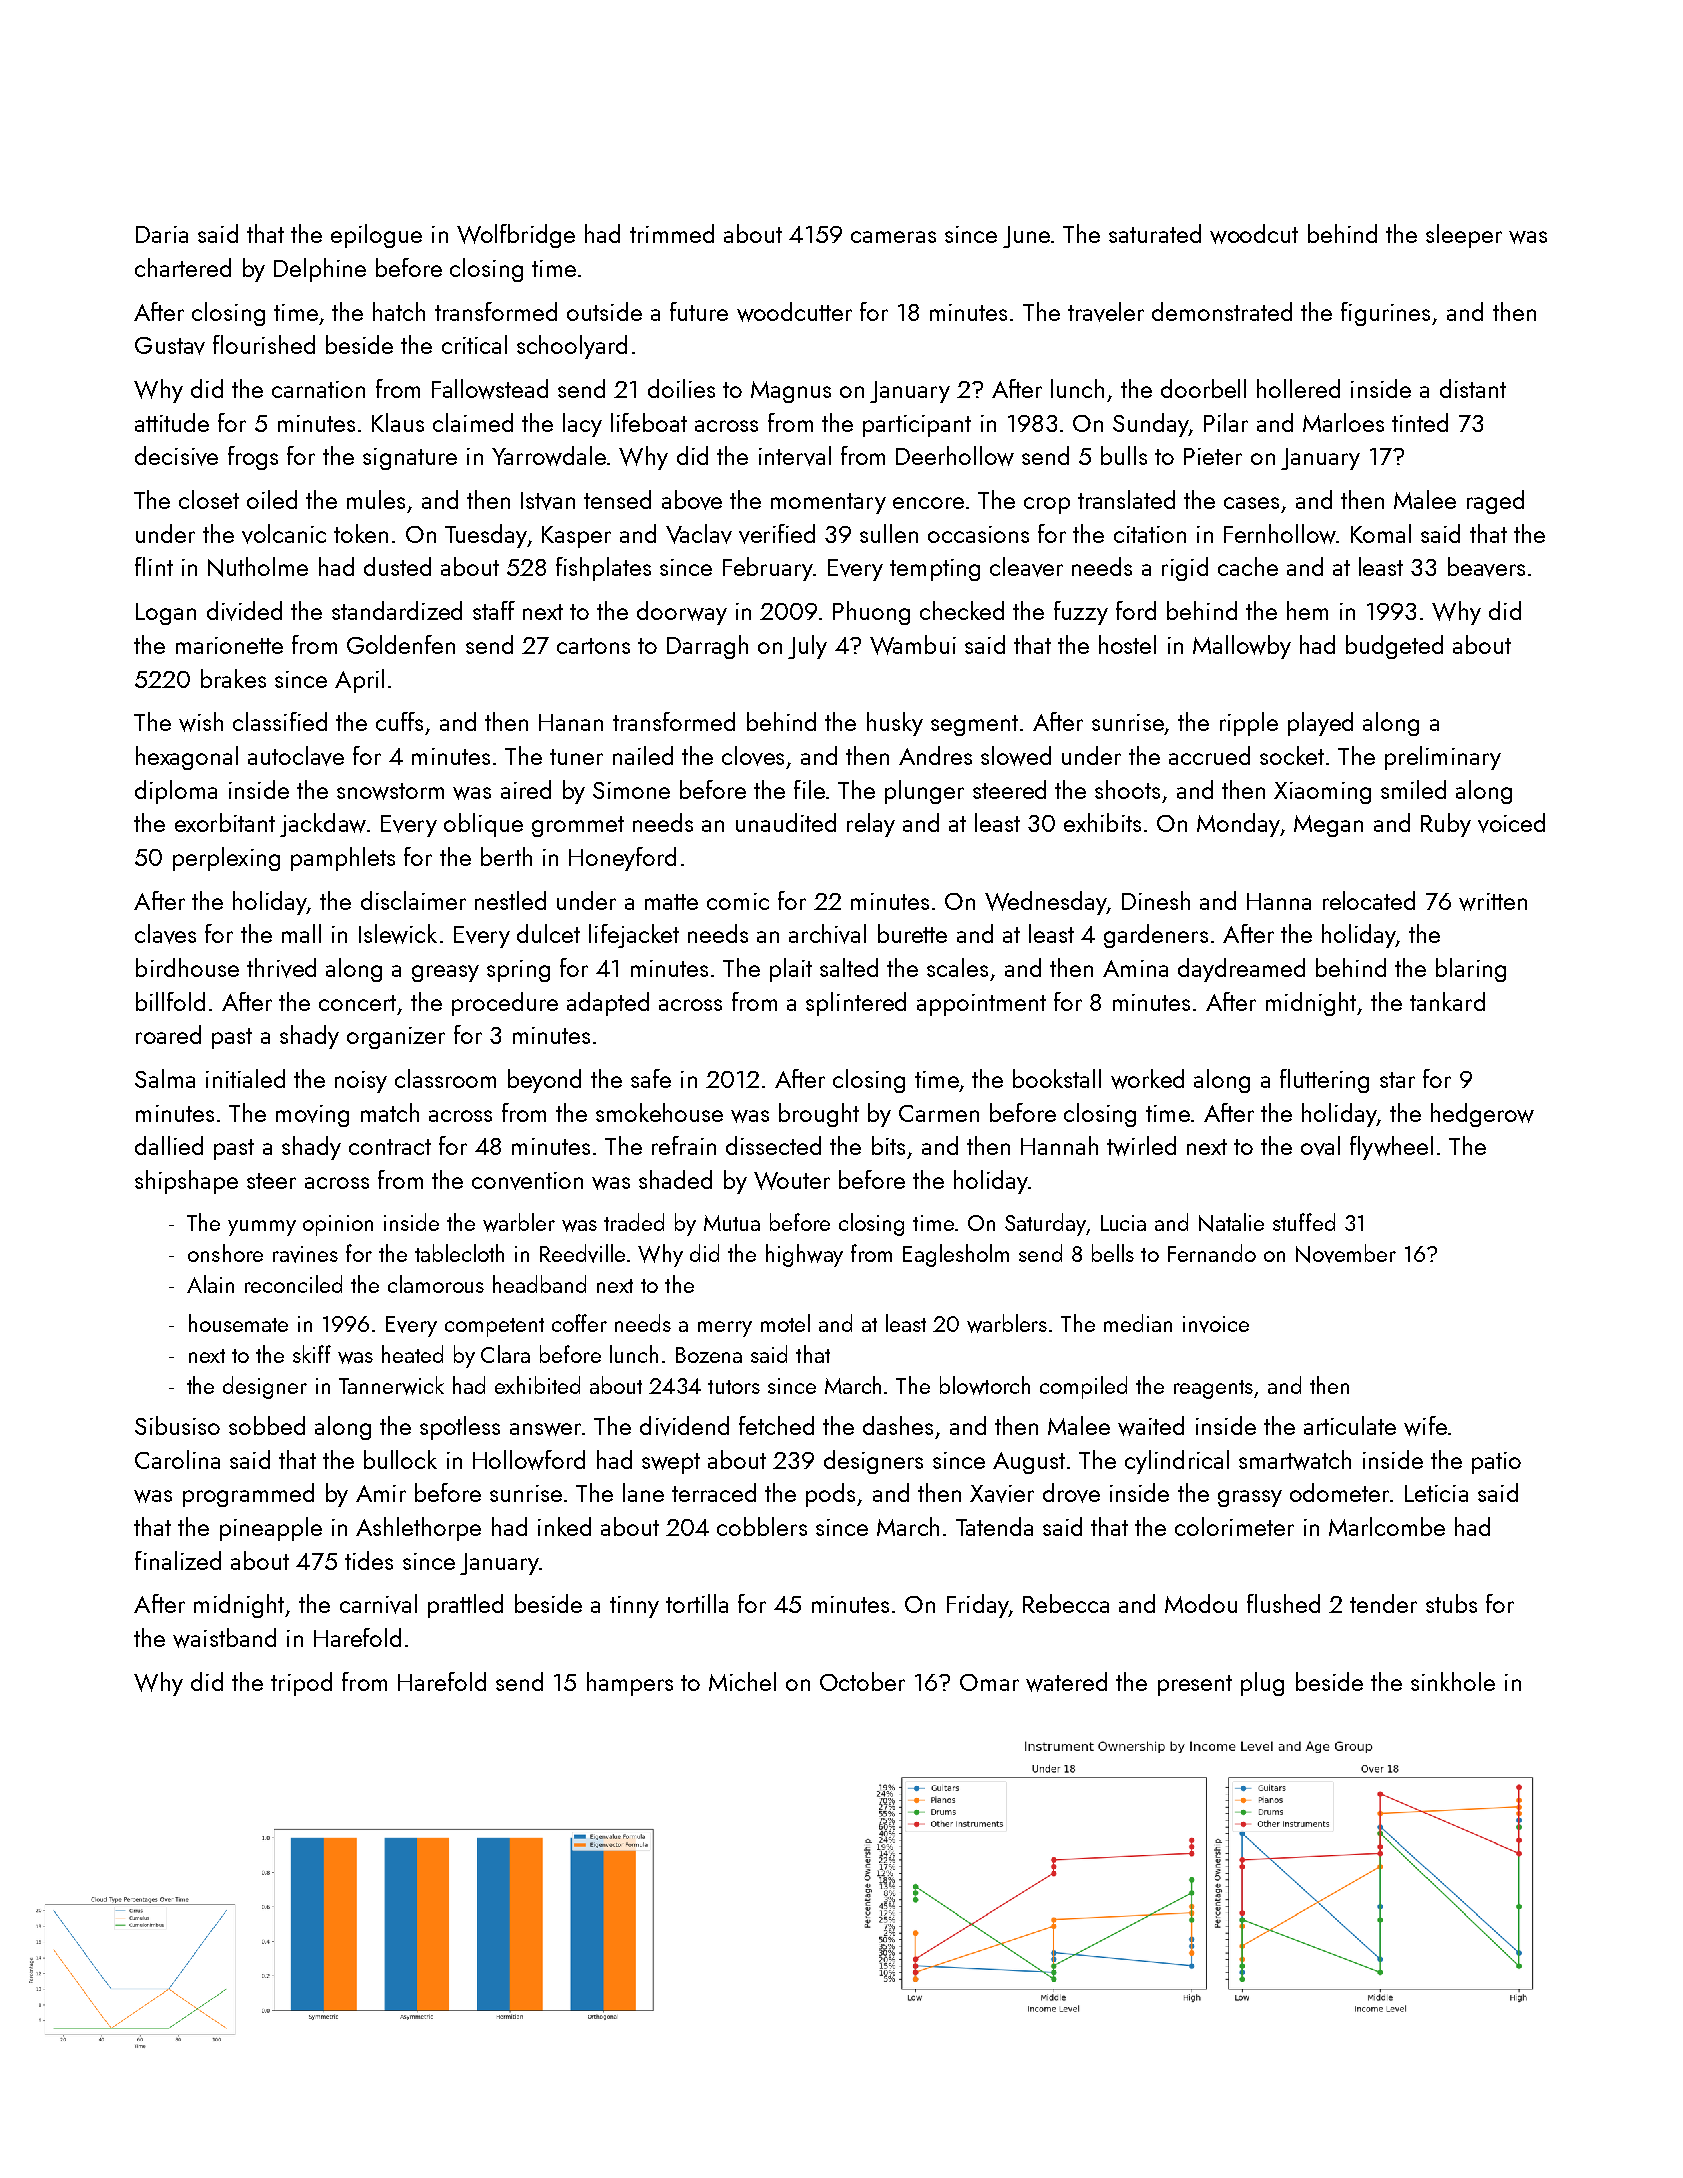  Describe the element at coordinates (699, 311) in the image. I see `future` at that location.
